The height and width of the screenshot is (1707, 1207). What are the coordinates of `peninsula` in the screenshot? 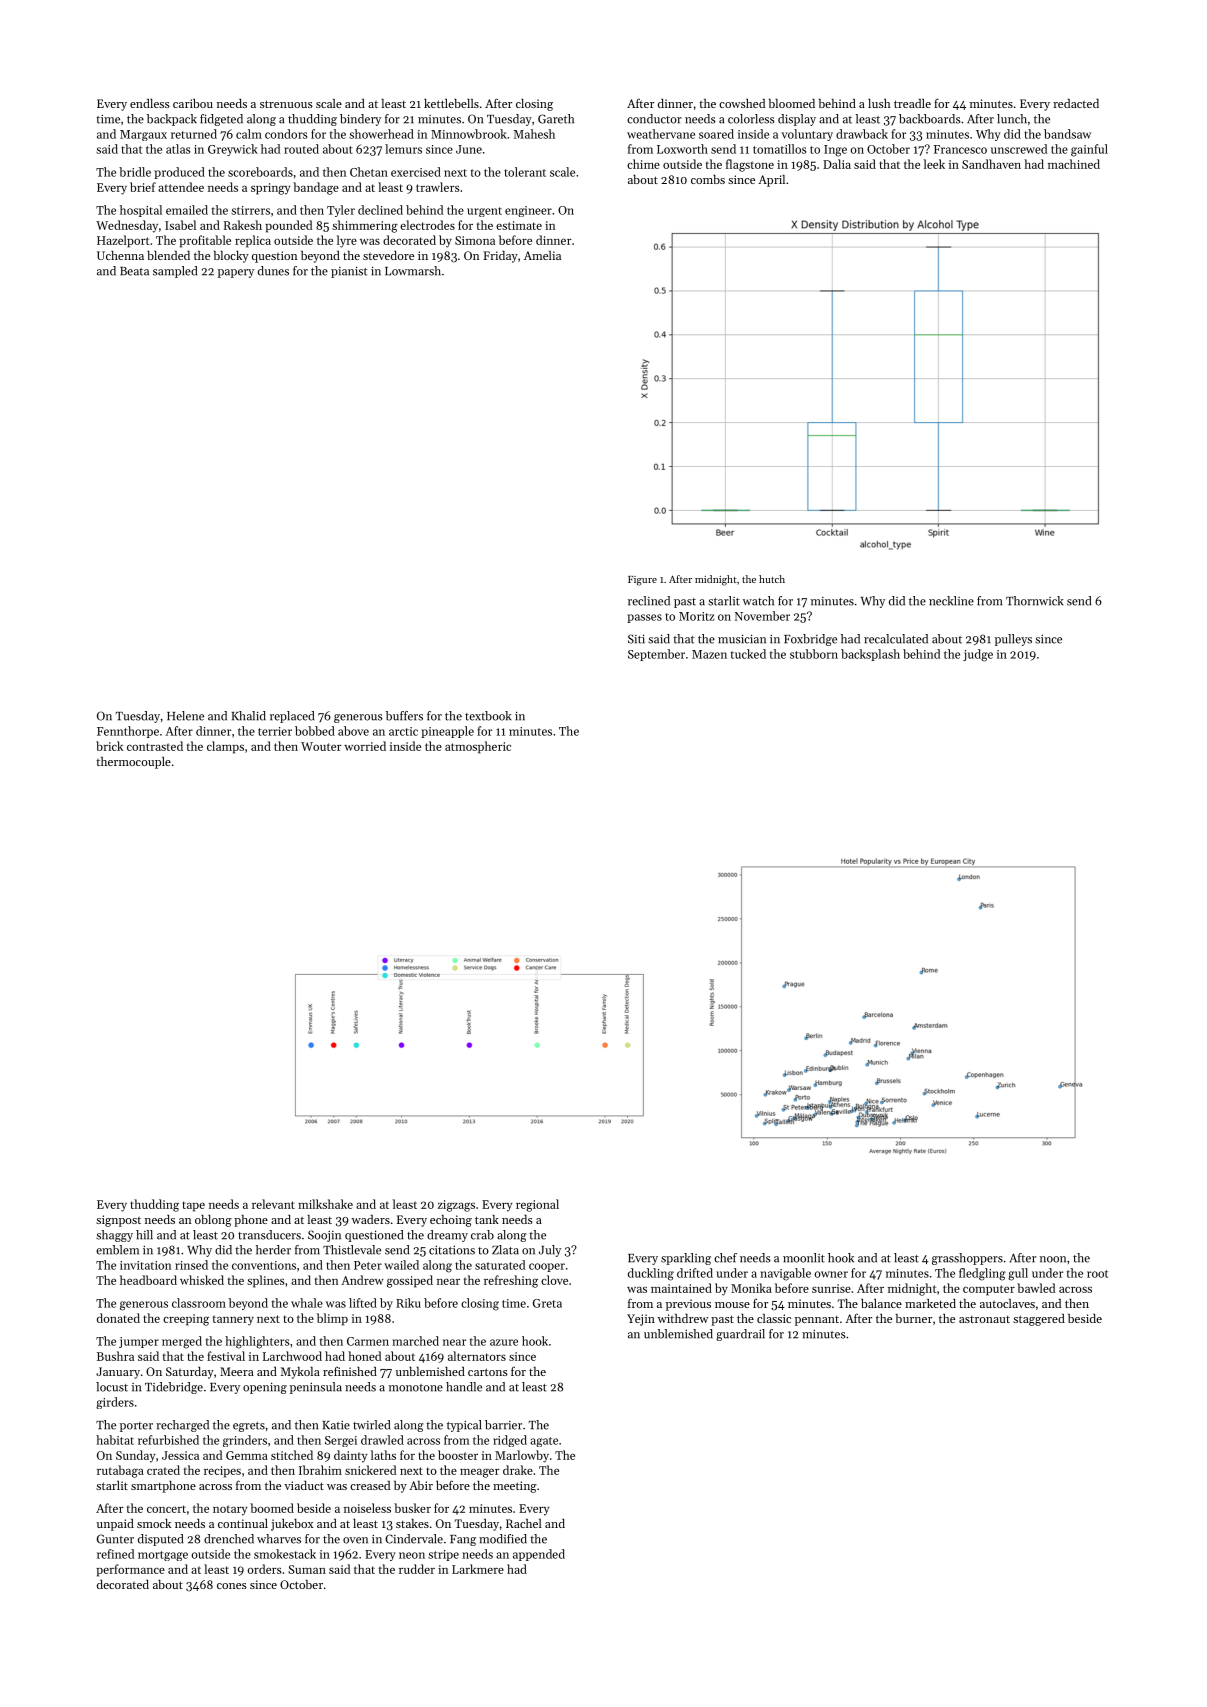 It's located at (316, 1388).
